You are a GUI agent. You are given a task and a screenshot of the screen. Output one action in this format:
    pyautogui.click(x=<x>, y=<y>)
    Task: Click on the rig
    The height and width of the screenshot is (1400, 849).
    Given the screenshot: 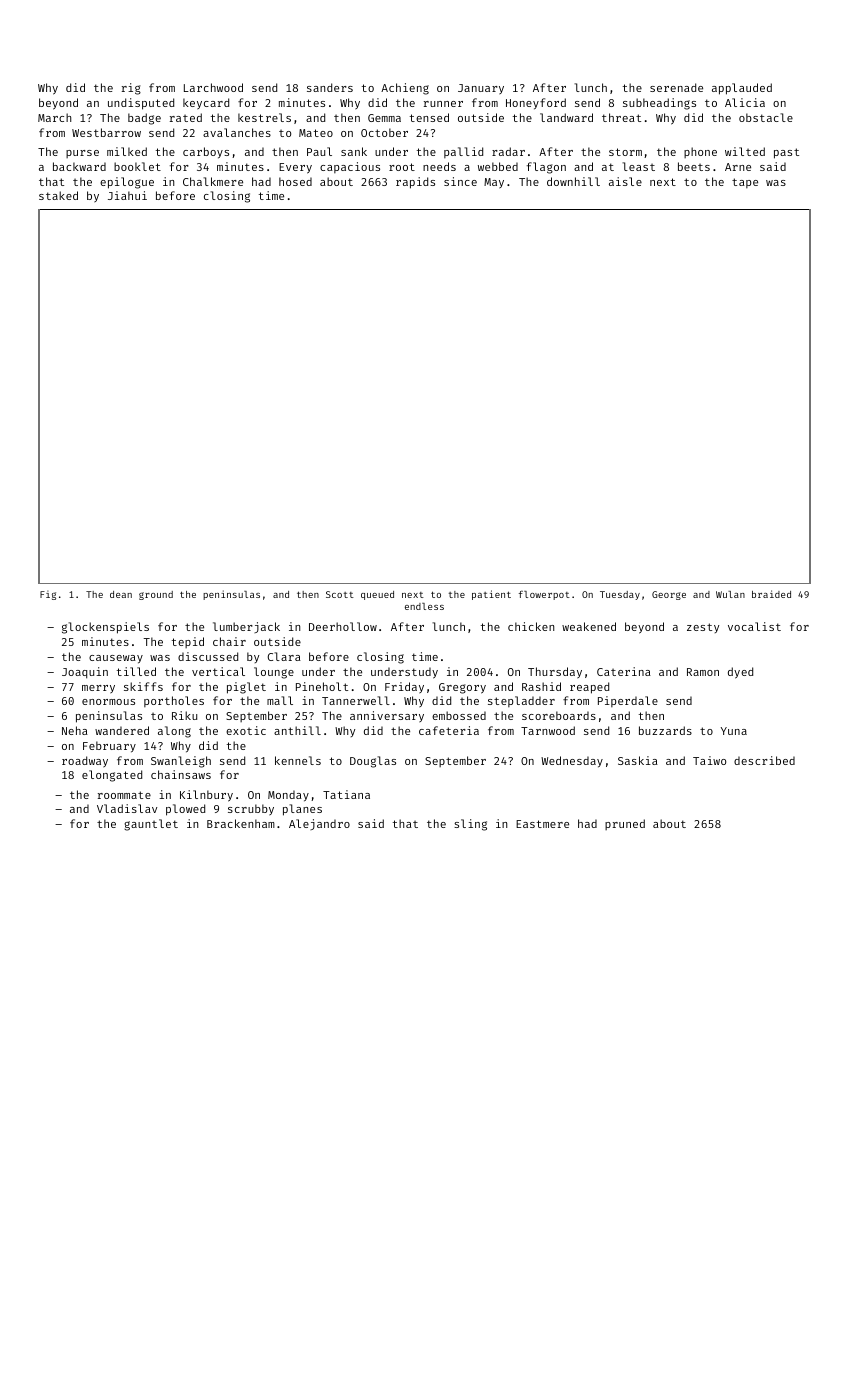 What is the action you would take?
    pyautogui.click(x=131, y=89)
